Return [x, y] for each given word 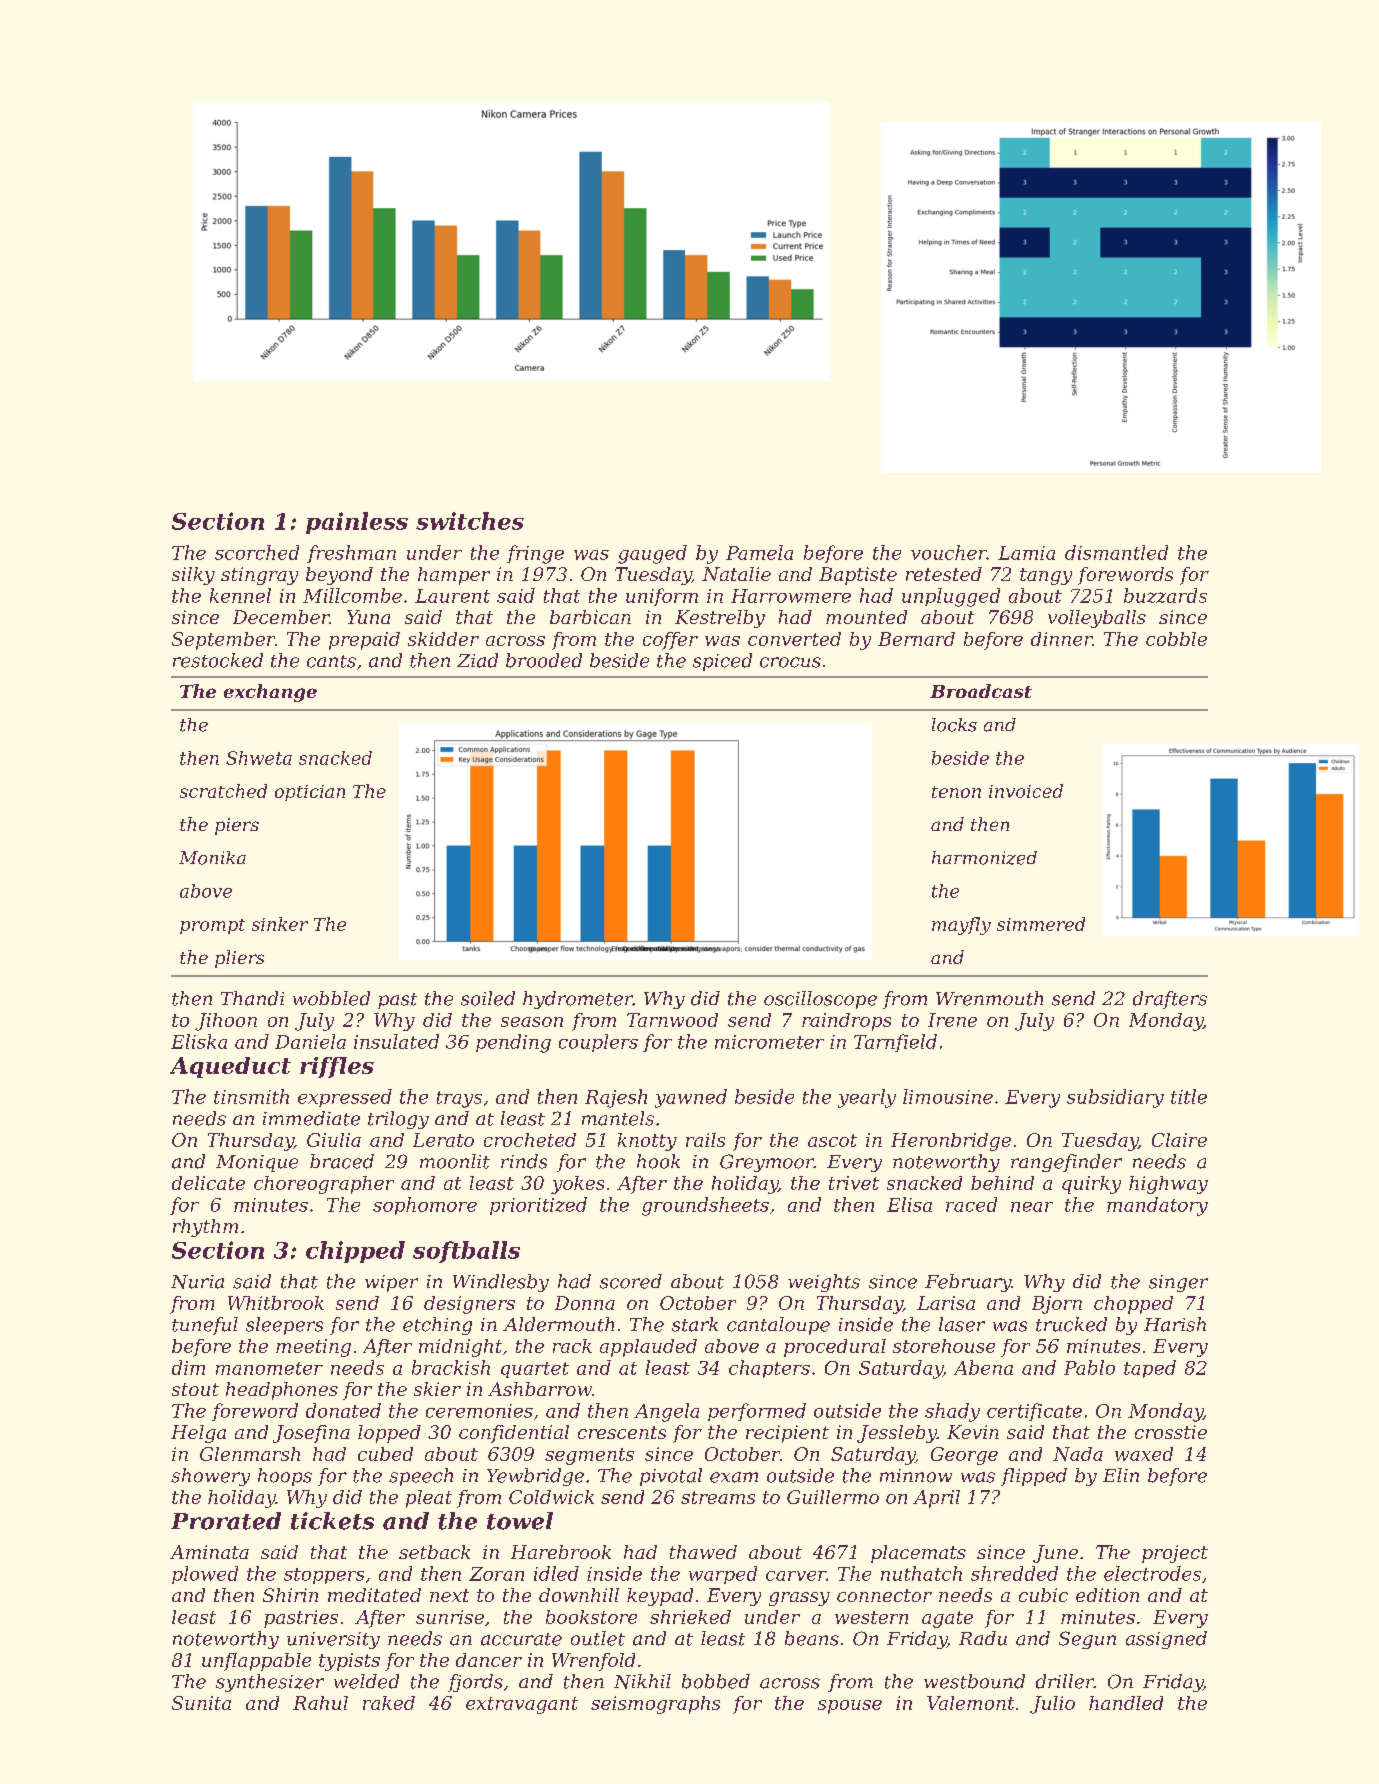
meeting [313, 1348]
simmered [1041, 924]
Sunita [201, 1703]
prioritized [538, 1206]
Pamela [759, 552]
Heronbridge [951, 1142]
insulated [396, 1041]
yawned [691, 1098]
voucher [949, 552]
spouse [850, 1707]
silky [193, 576]
